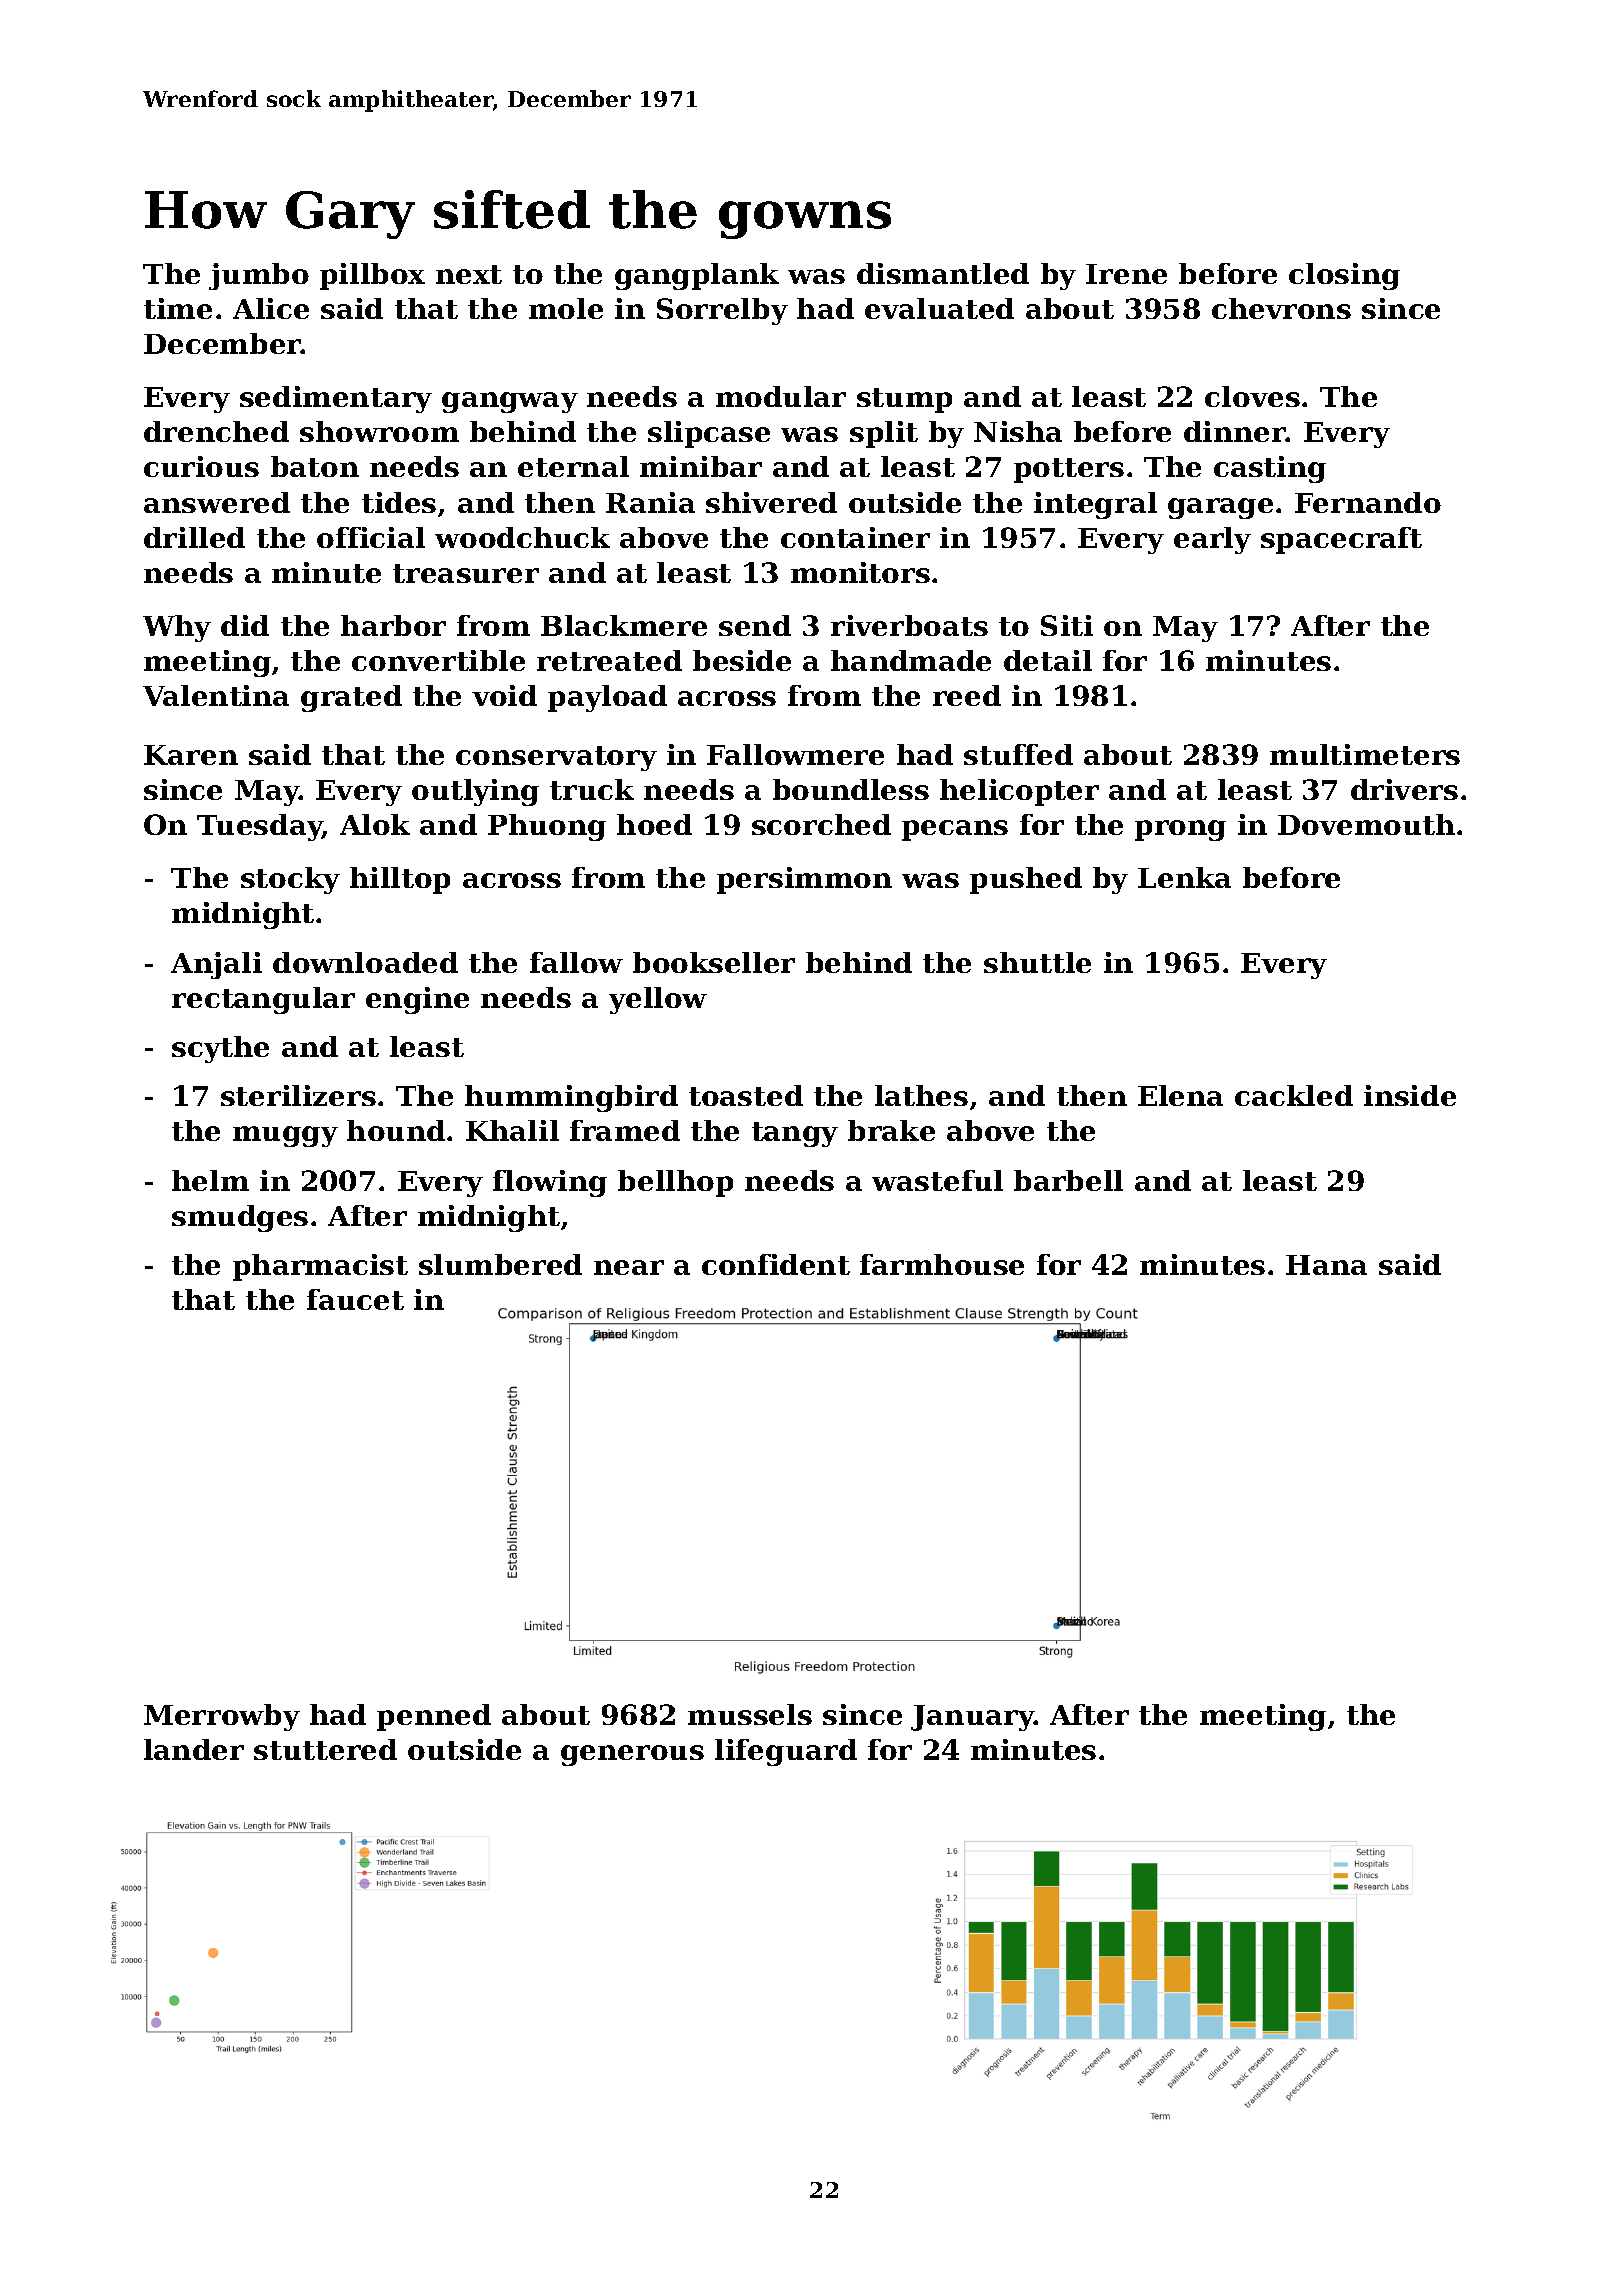 The height and width of the document is (2292, 1620). What do you see at coordinates (372, 276) in the document?
I see `pillbox` at bounding box center [372, 276].
